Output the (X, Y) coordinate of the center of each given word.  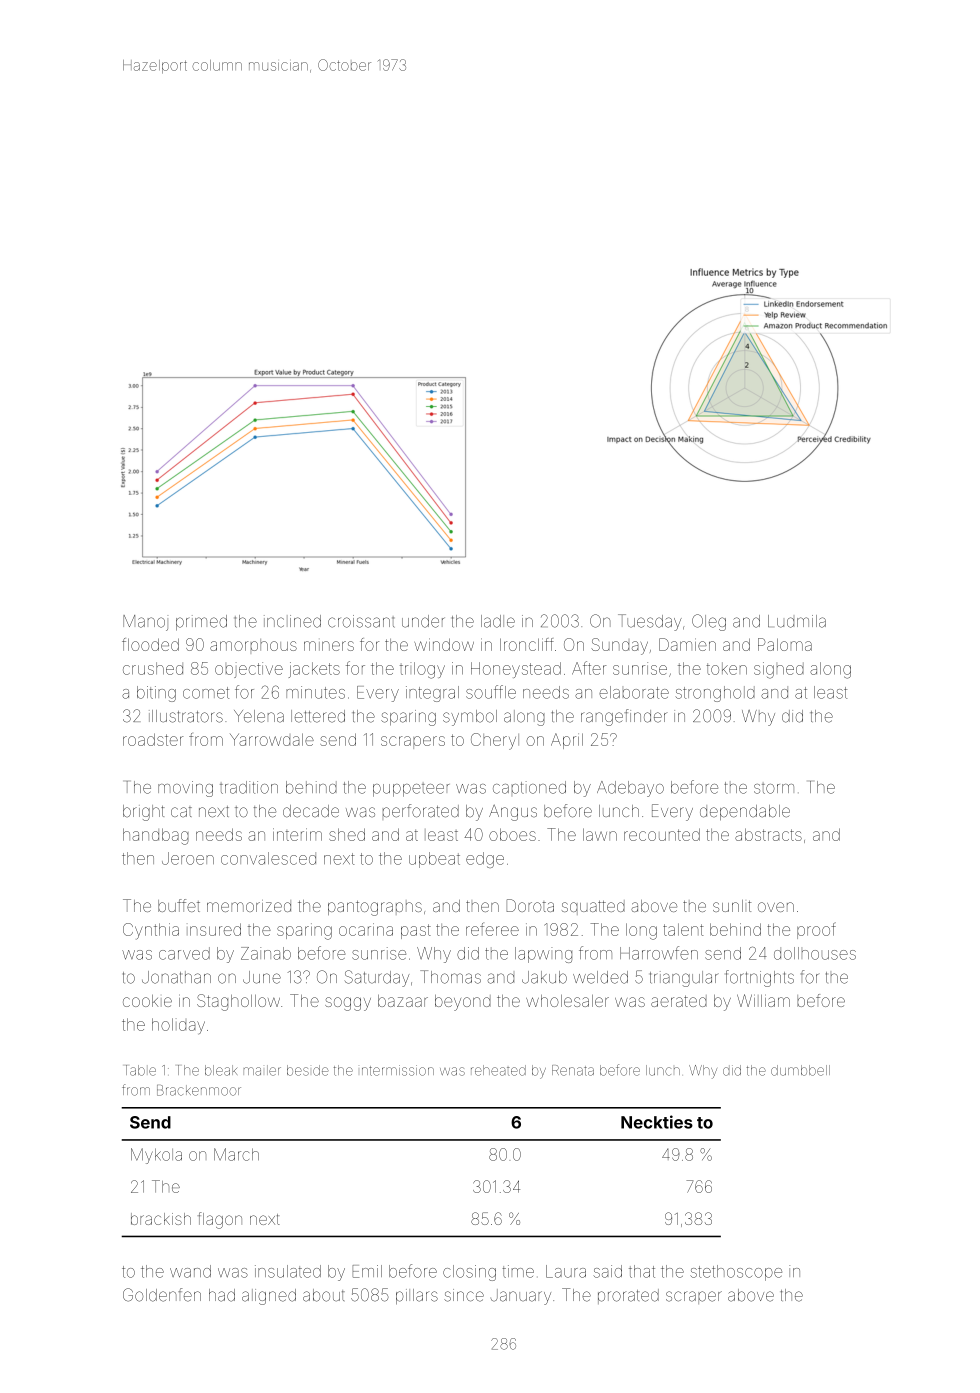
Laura (566, 1271)
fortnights (760, 978)
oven (776, 907)
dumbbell (800, 1070)
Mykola (156, 1156)
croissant (361, 621)
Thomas (450, 977)
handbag (156, 836)
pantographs (375, 908)
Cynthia (151, 931)
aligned (269, 1297)
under (423, 621)
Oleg (709, 622)
